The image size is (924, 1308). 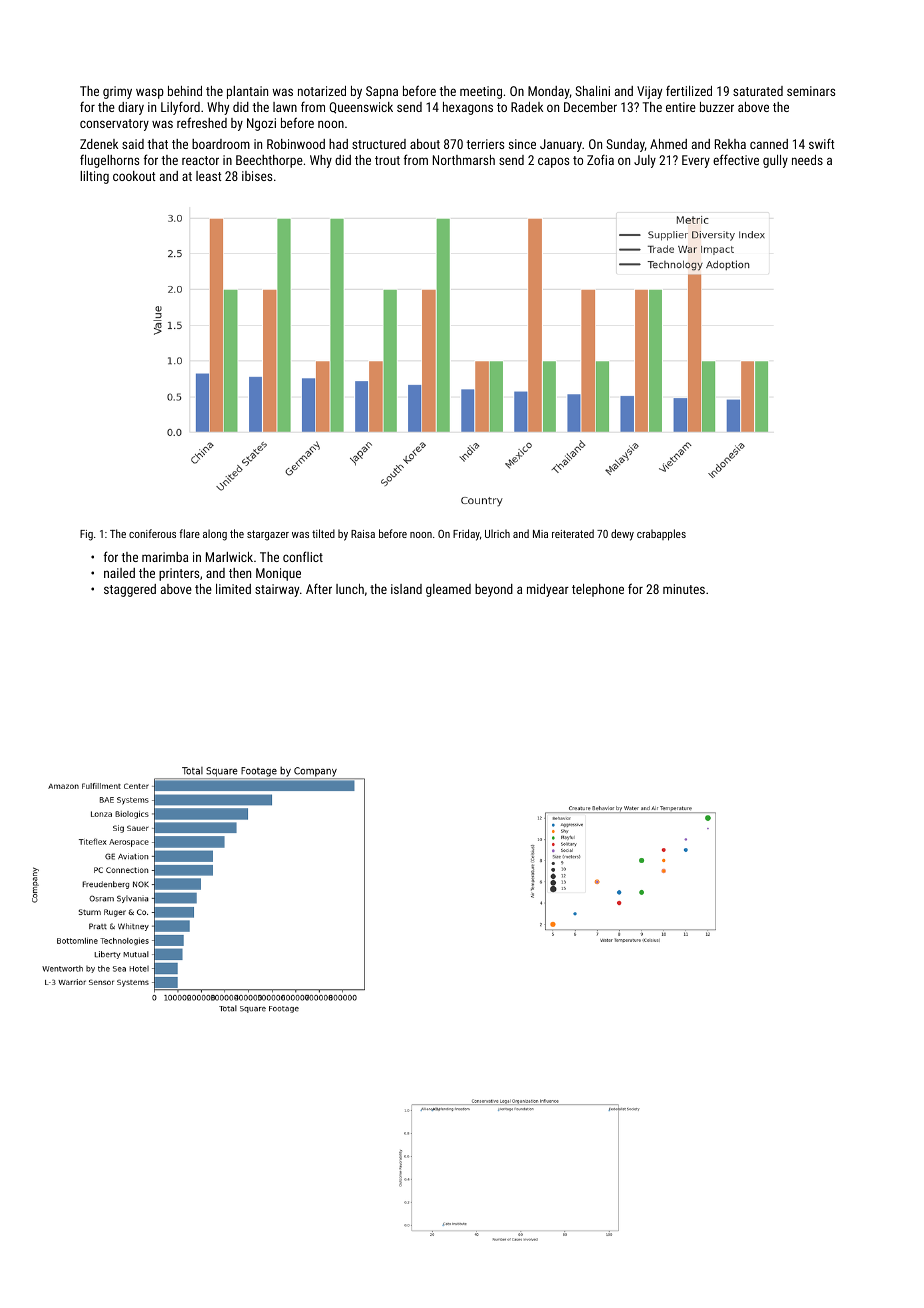 What do you see at coordinates (361, 108) in the image?
I see `Queenswick` at bounding box center [361, 108].
